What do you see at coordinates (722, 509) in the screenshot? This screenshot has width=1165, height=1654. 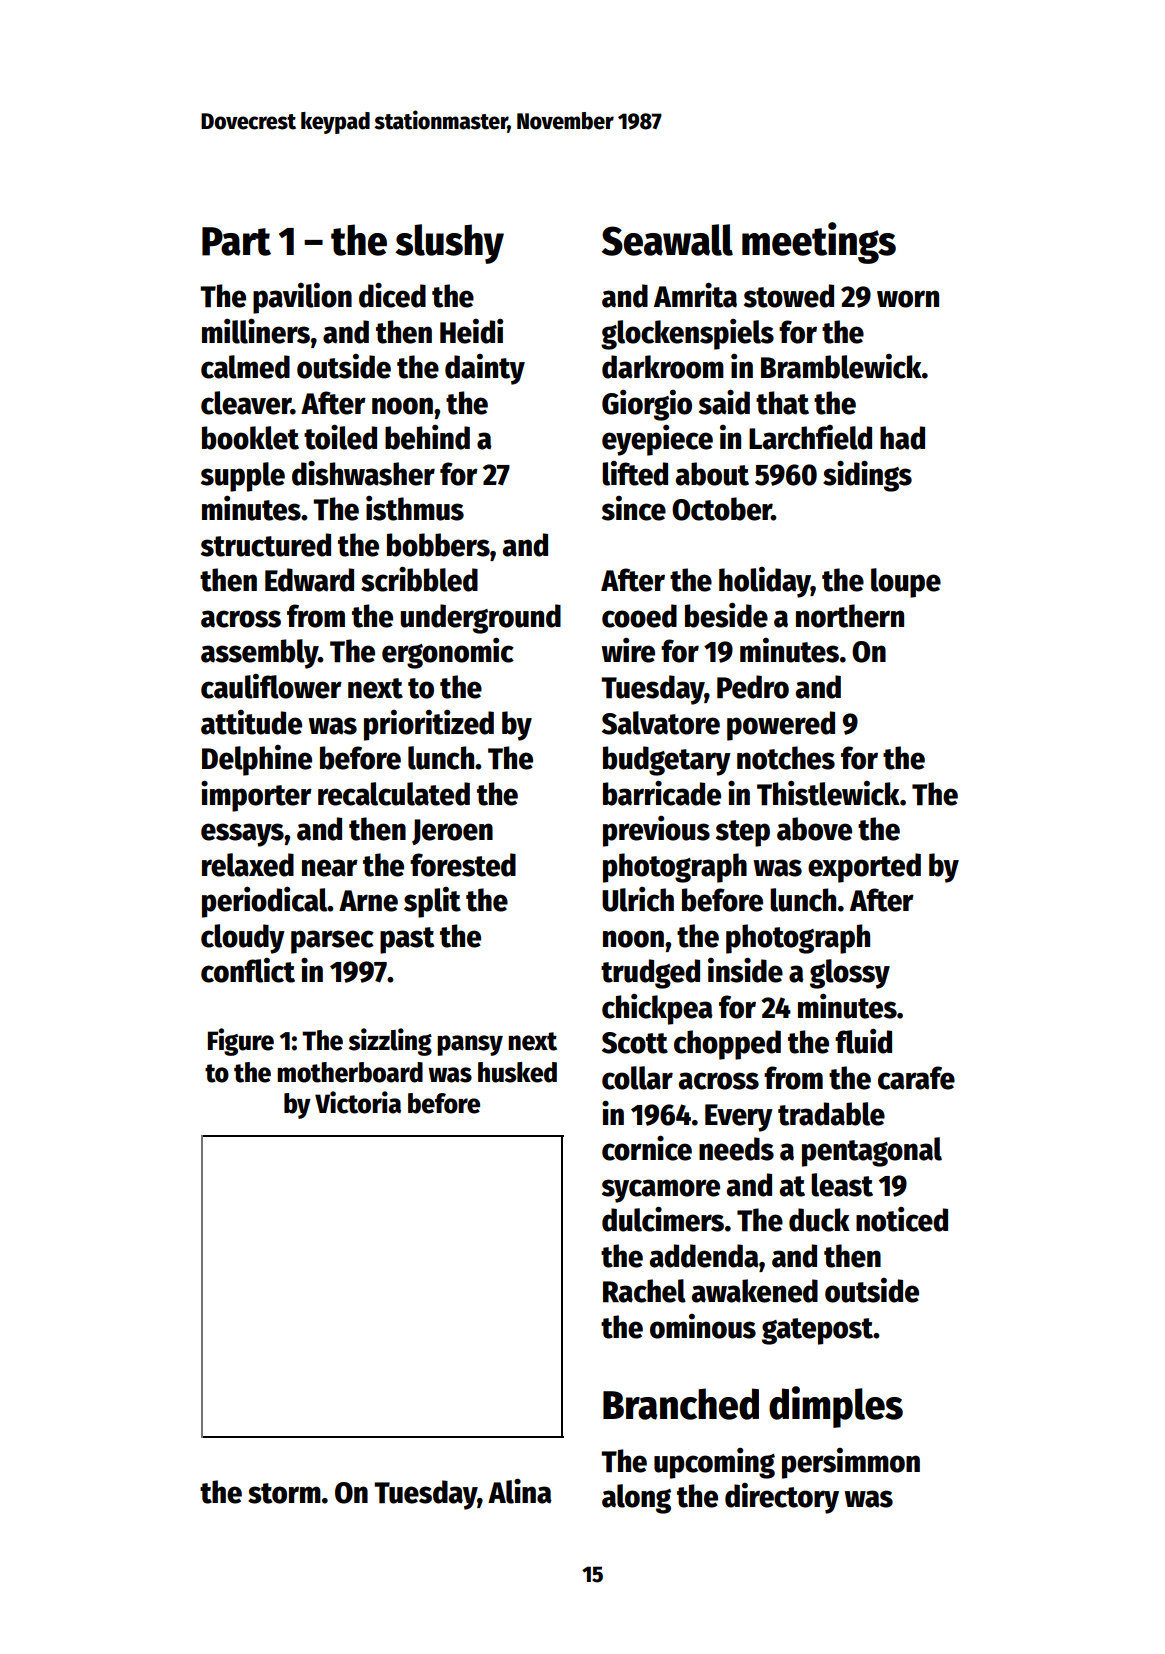 I see `October` at bounding box center [722, 509].
